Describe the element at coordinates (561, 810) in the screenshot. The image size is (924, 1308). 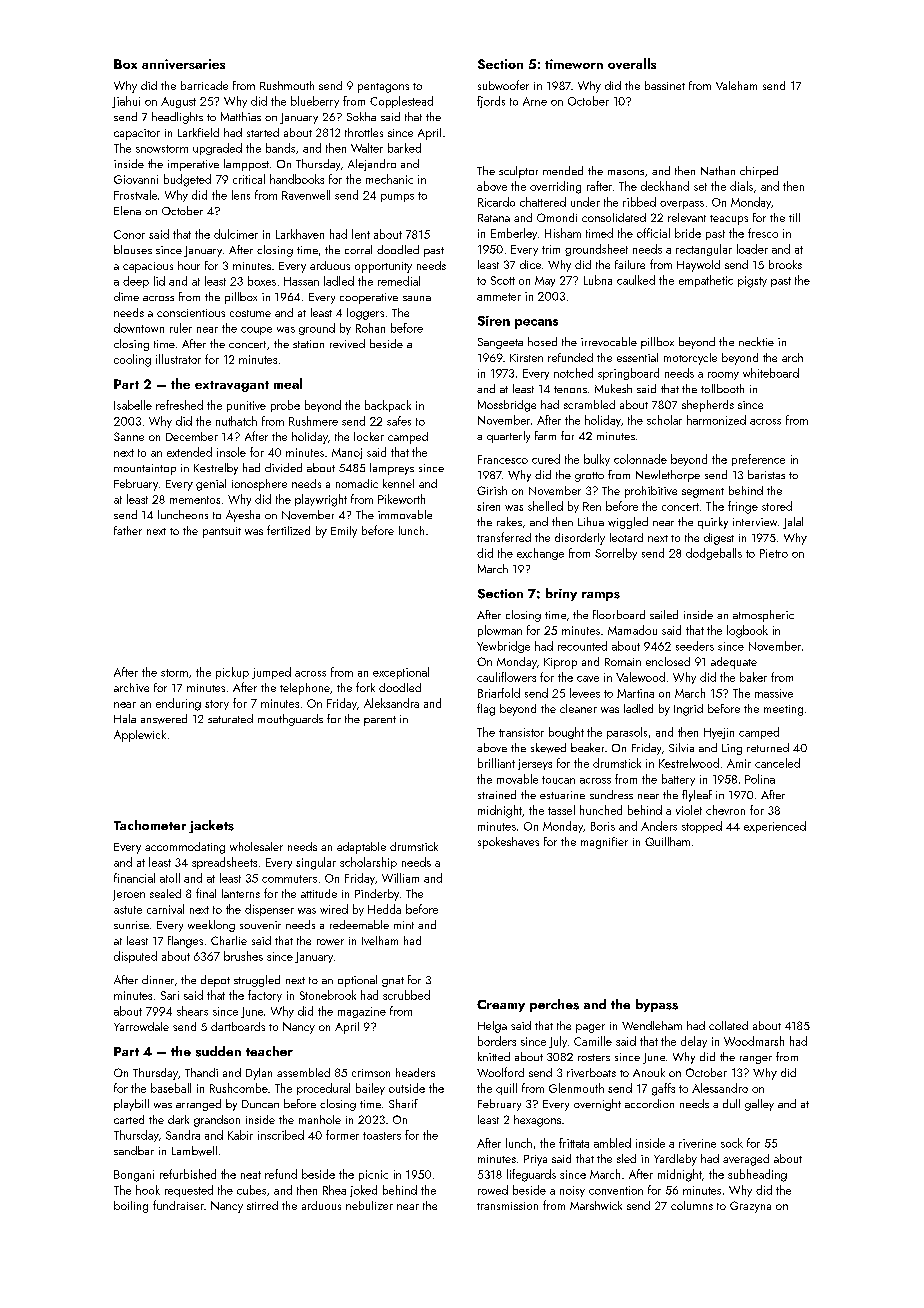
I see `tassel` at that location.
